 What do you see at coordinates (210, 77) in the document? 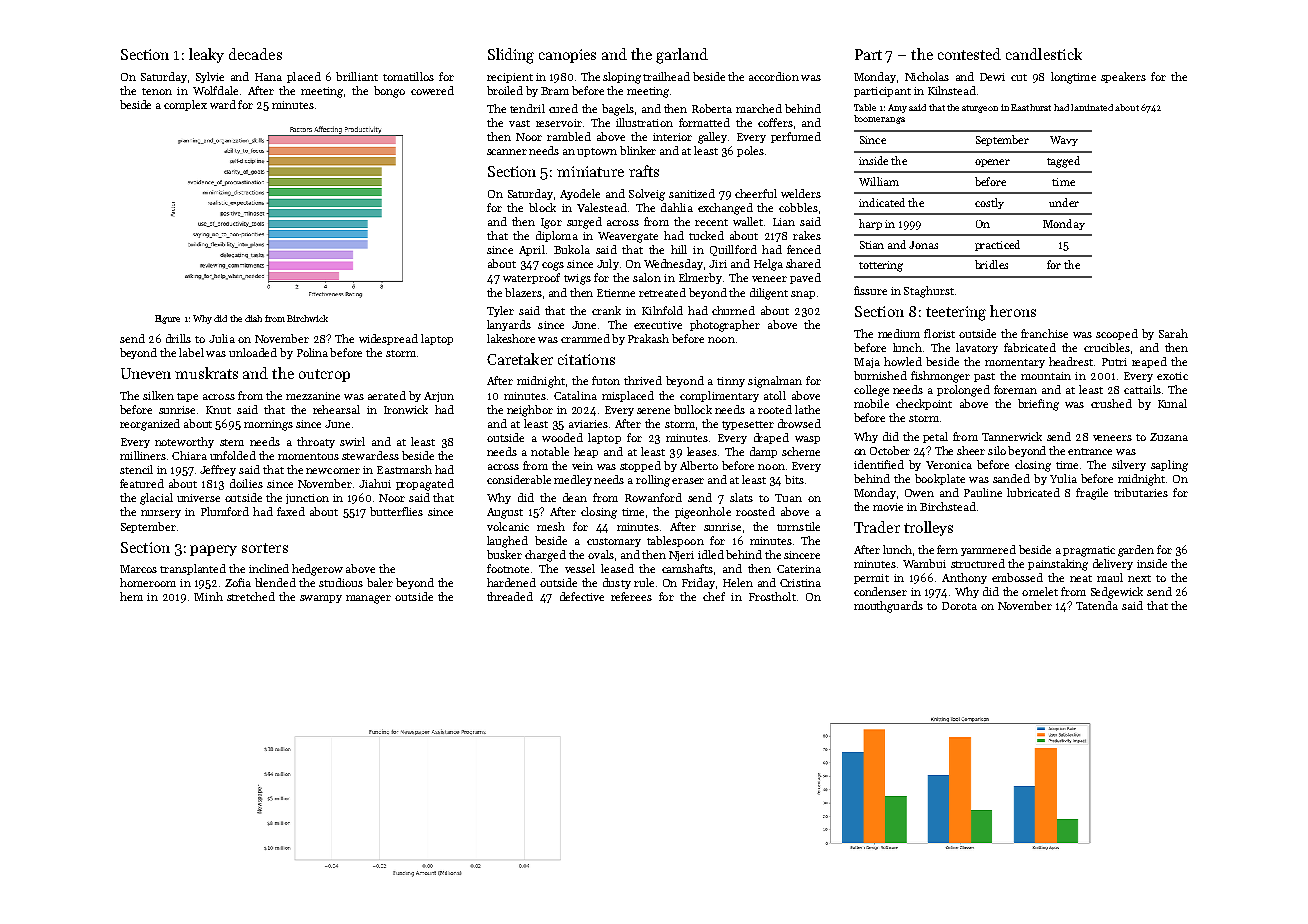
I see `Sylvie` at bounding box center [210, 77].
